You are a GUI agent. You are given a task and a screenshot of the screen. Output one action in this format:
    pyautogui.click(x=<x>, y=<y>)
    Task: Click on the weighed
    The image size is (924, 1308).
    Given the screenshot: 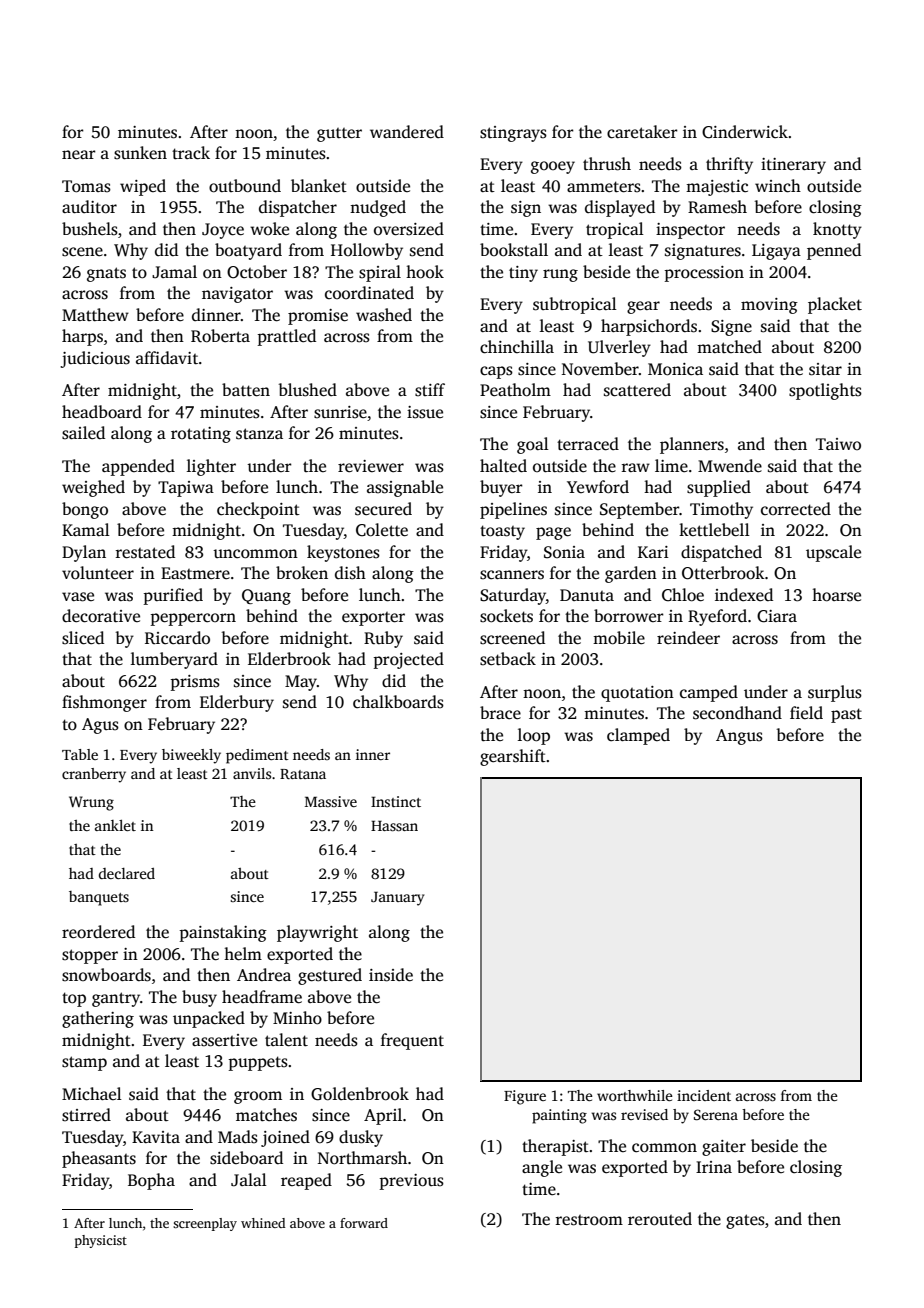 What is the action you would take?
    pyautogui.click(x=93, y=488)
